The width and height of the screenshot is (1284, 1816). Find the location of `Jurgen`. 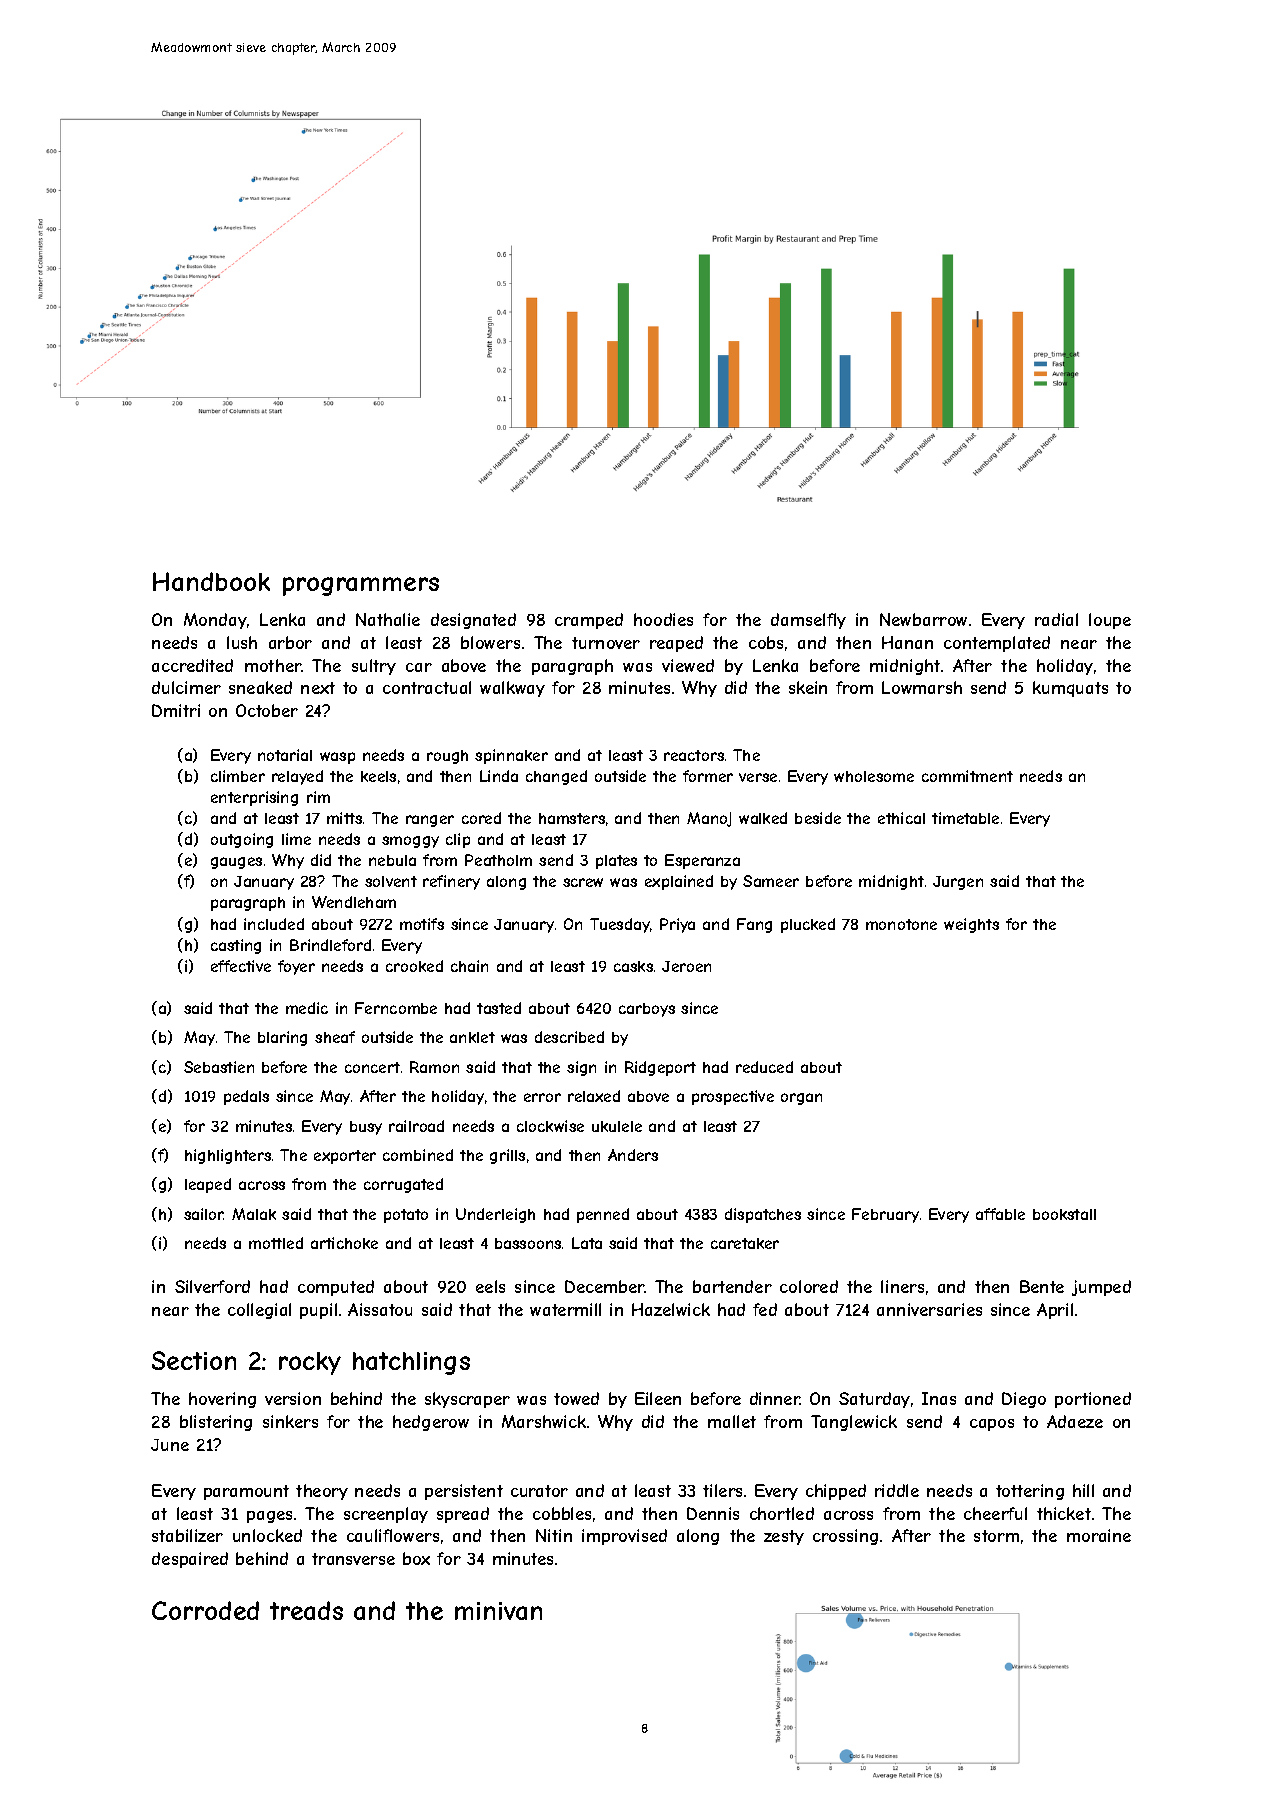

Jurgen is located at coordinates (958, 883).
